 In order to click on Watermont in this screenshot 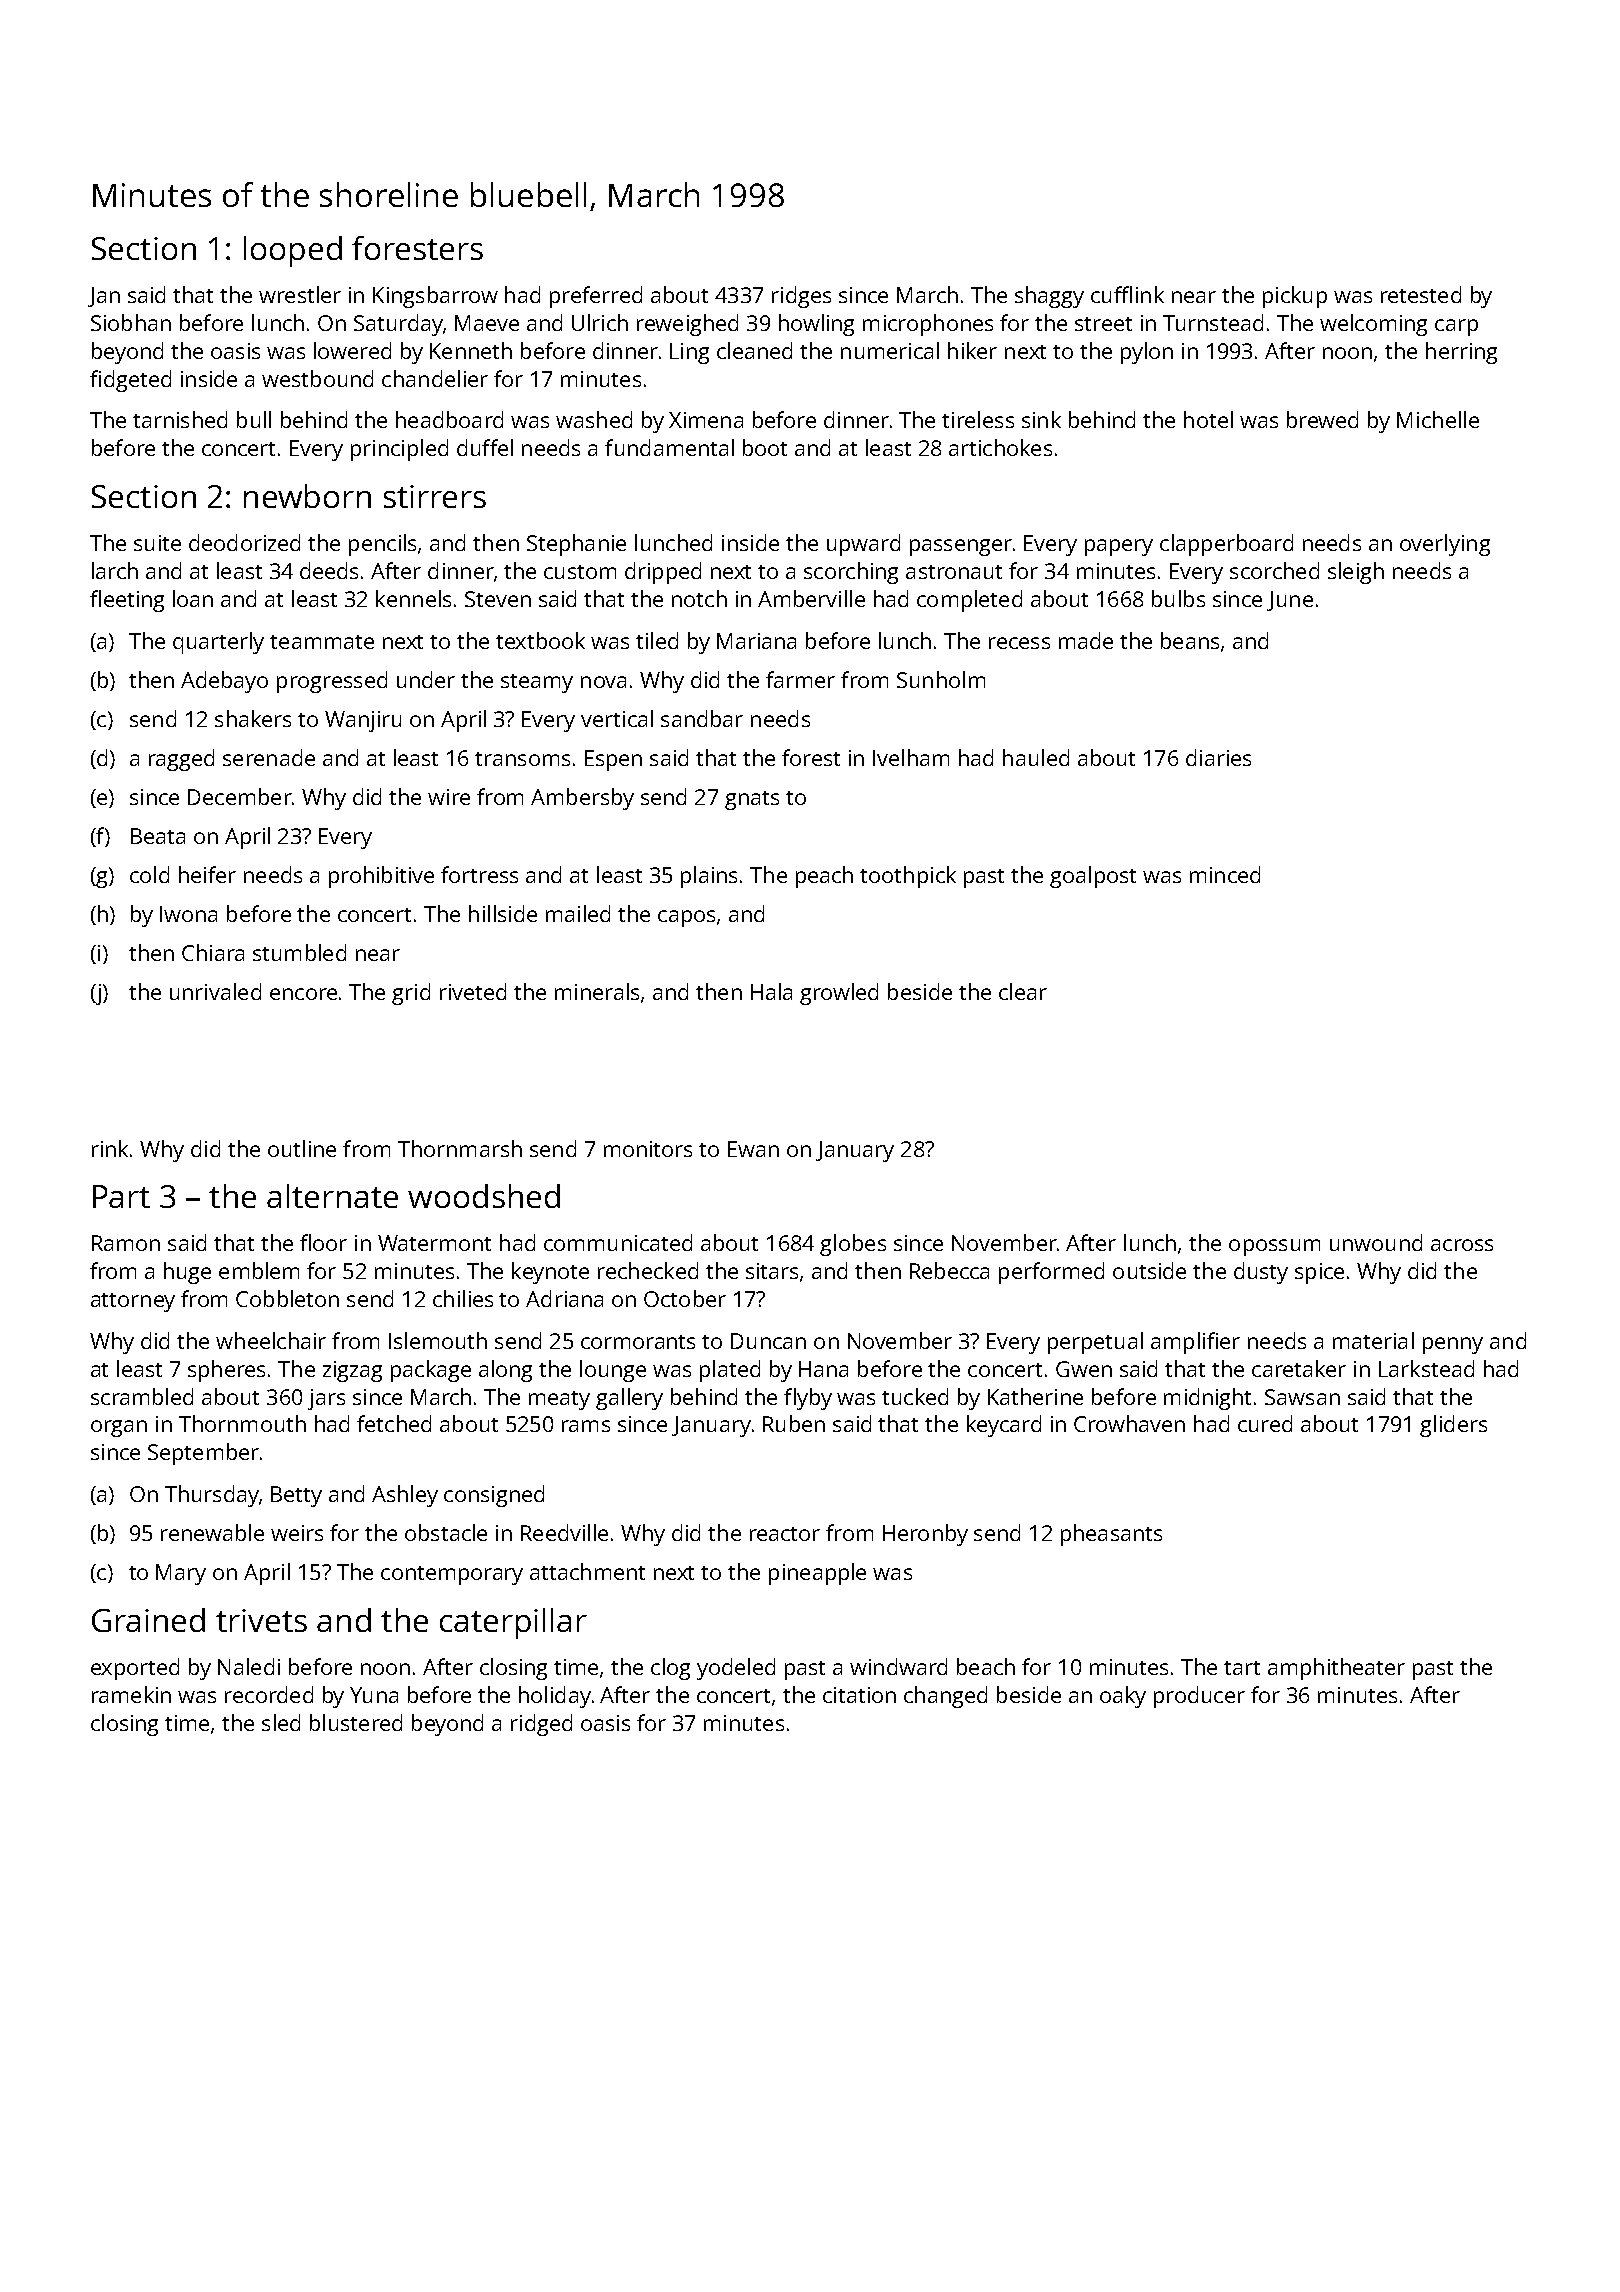, I will do `click(434, 1243)`.
